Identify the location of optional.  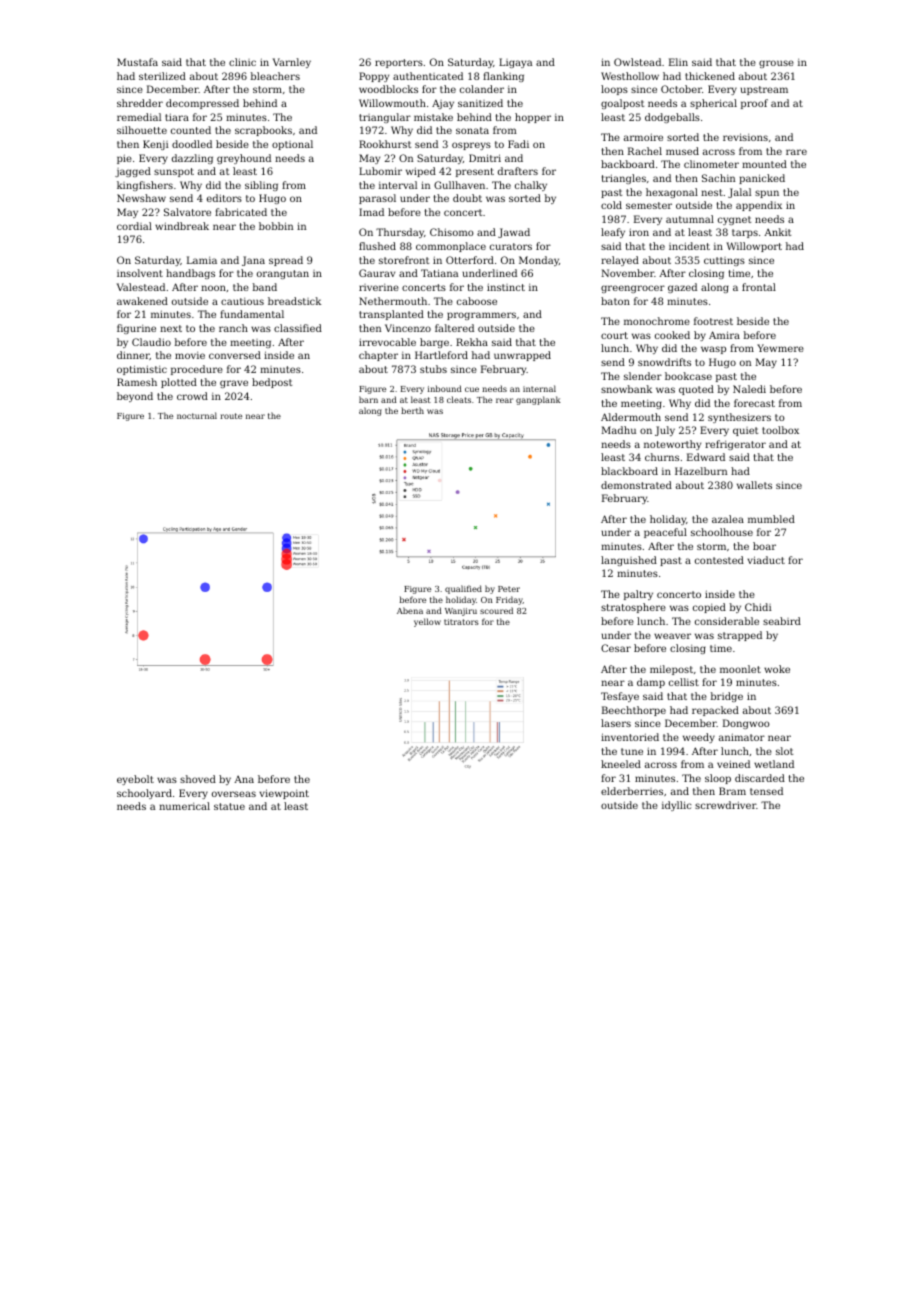
(292, 145).
